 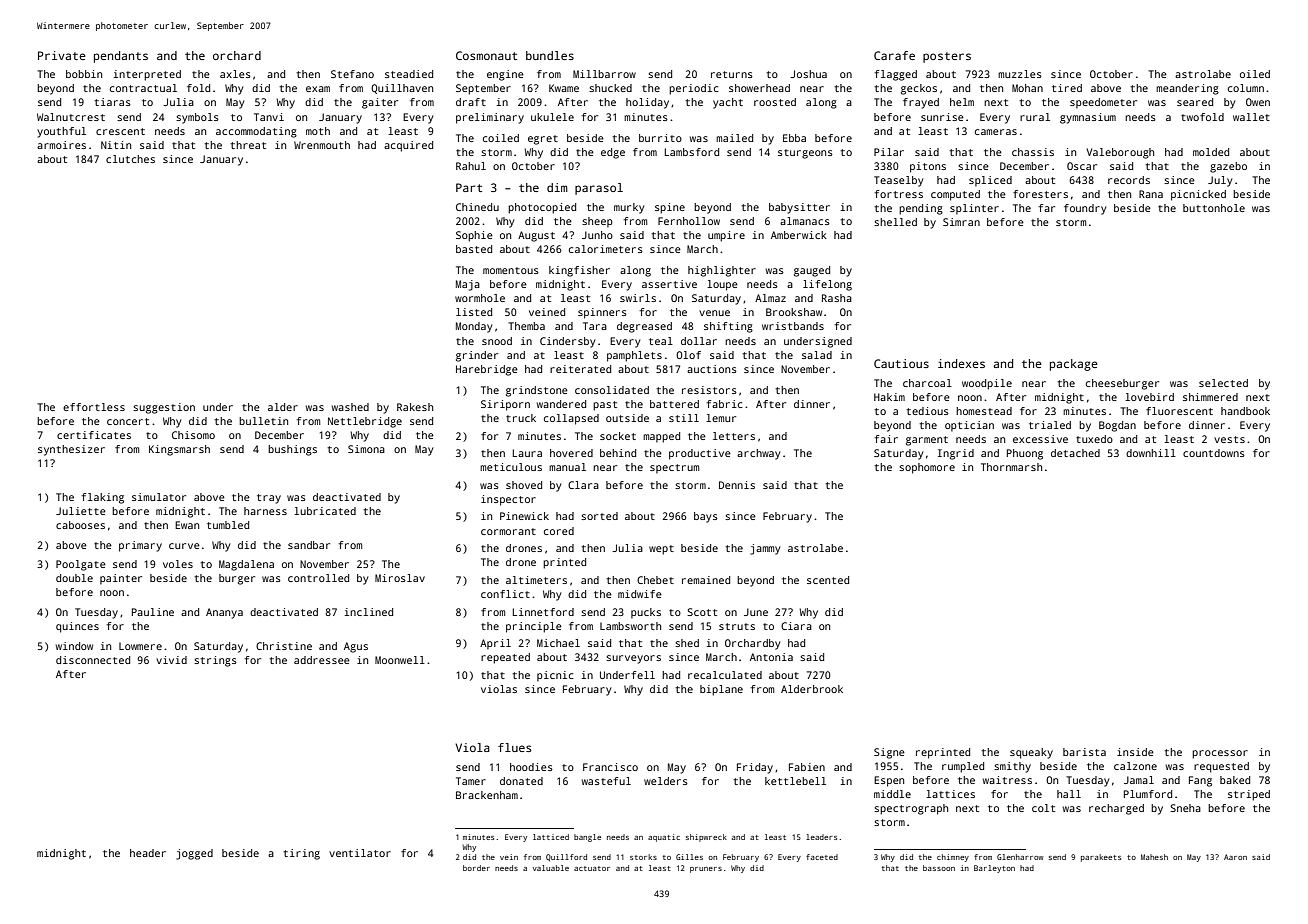 What do you see at coordinates (301, 854) in the screenshot?
I see `tiring` at bounding box center [301, 854].
